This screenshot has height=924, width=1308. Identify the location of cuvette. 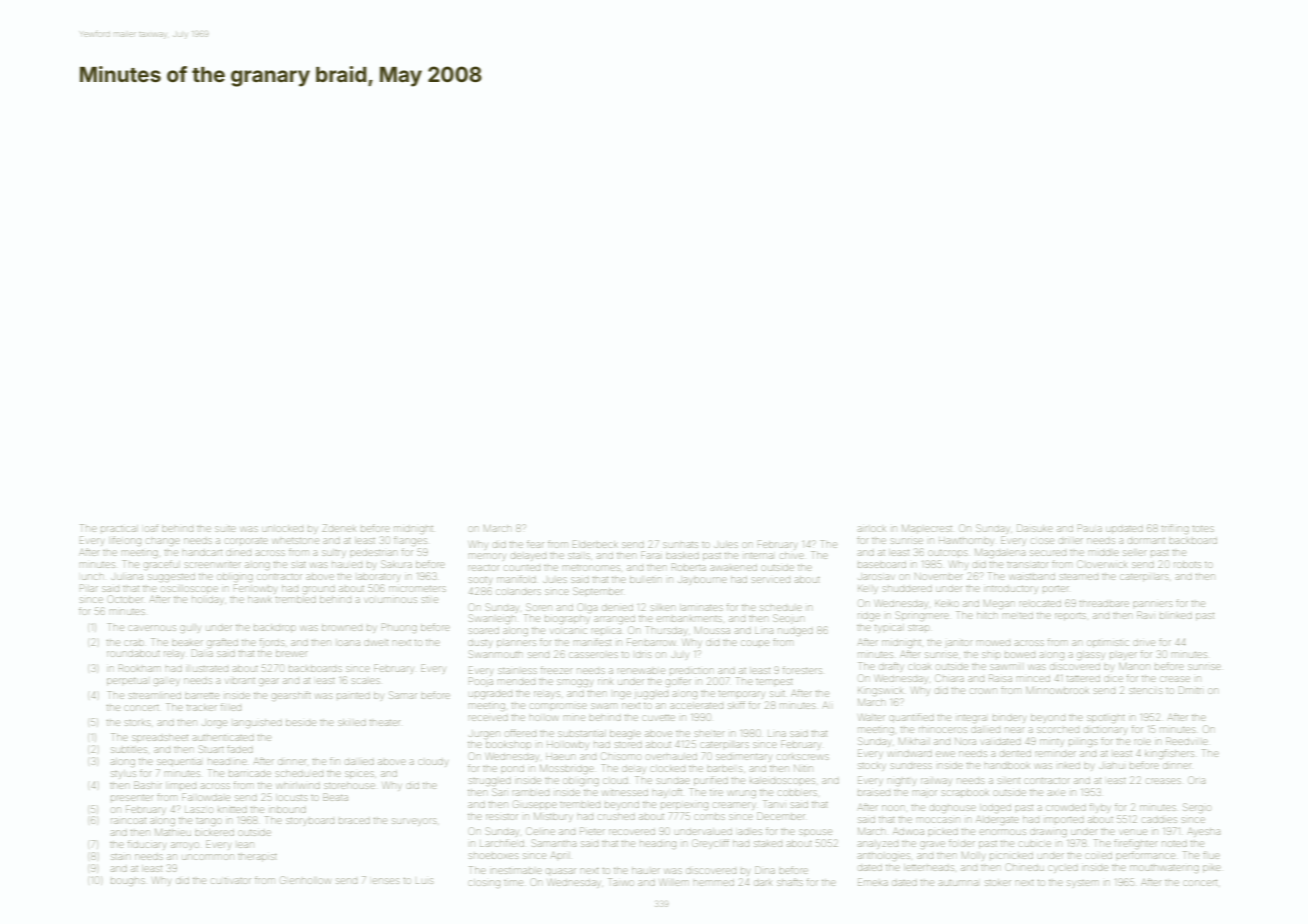
(658, 718).
